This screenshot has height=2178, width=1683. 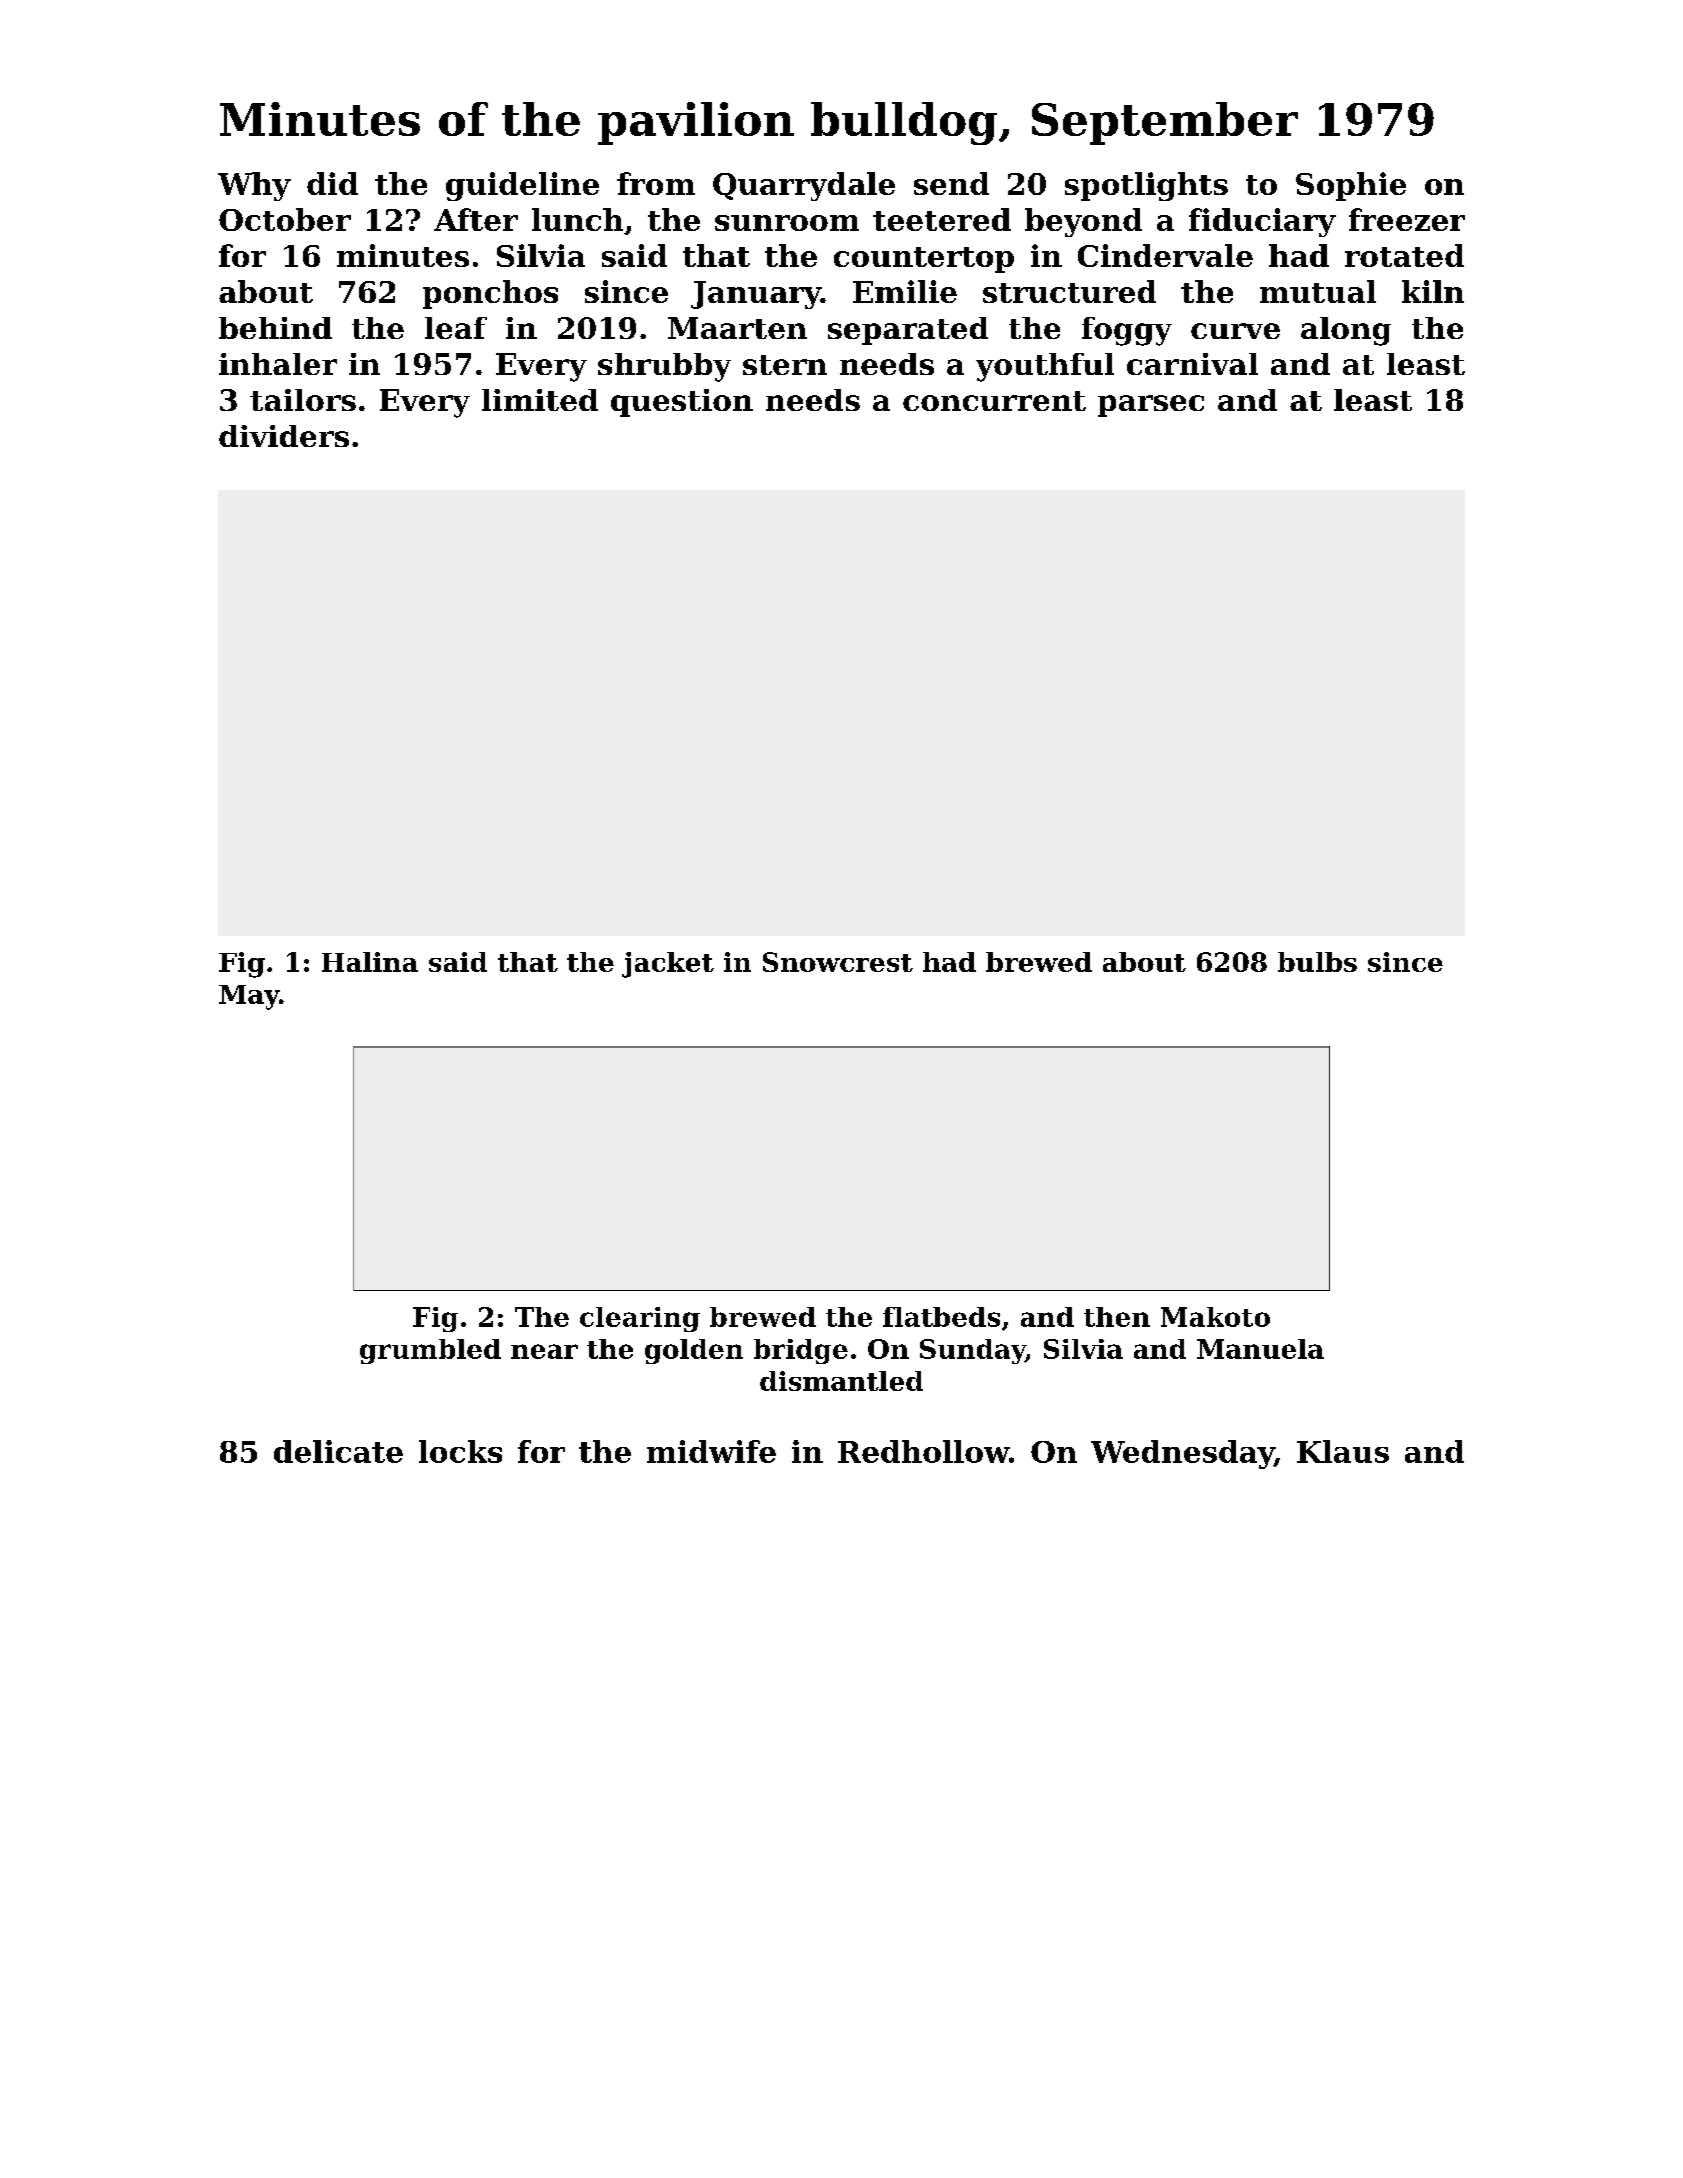 What do you see at coordinates (951, 183) in the screenshot?
I see `send` at bounding box center [951, 183].
